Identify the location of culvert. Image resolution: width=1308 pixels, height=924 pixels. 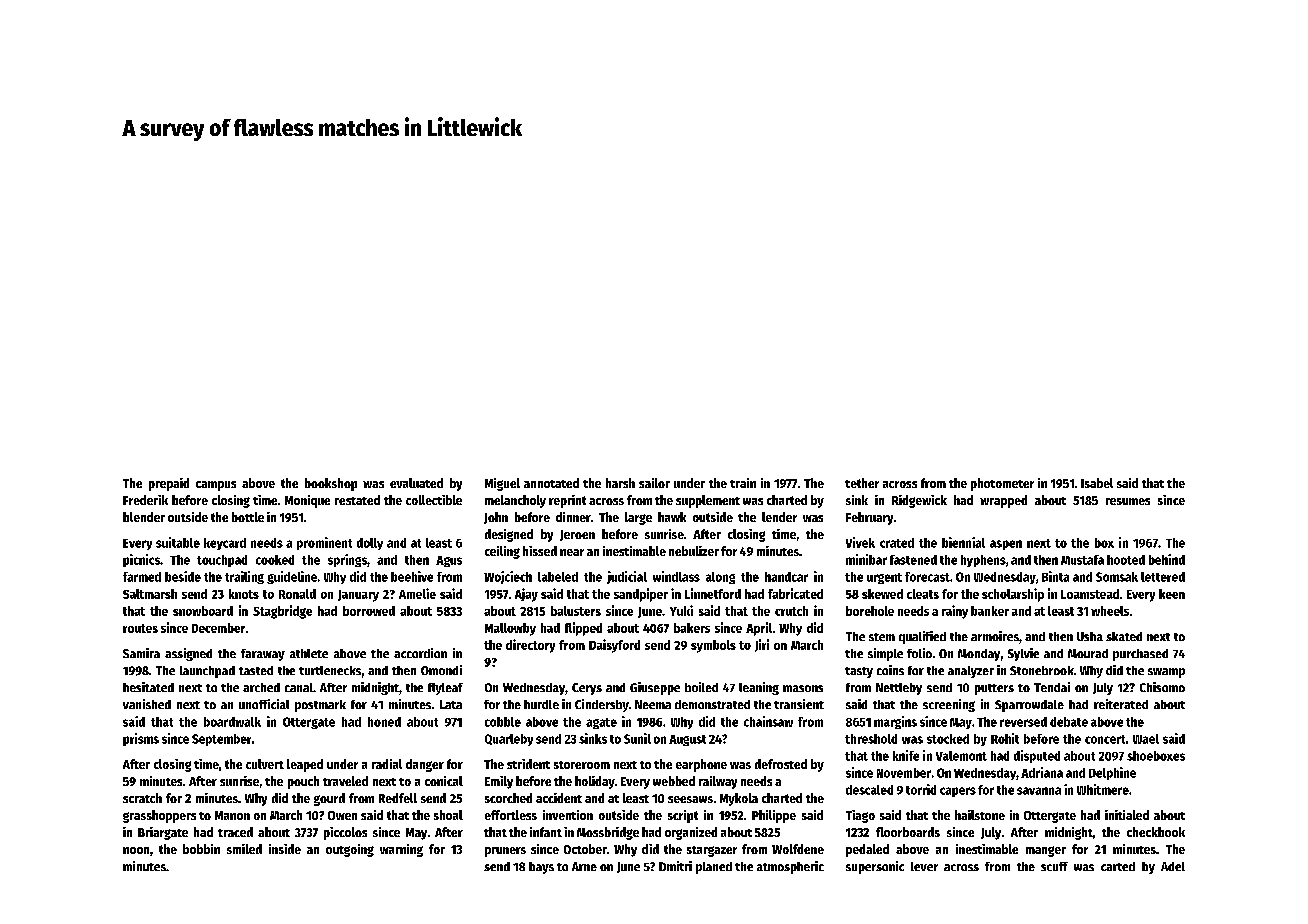
(265, 764).
